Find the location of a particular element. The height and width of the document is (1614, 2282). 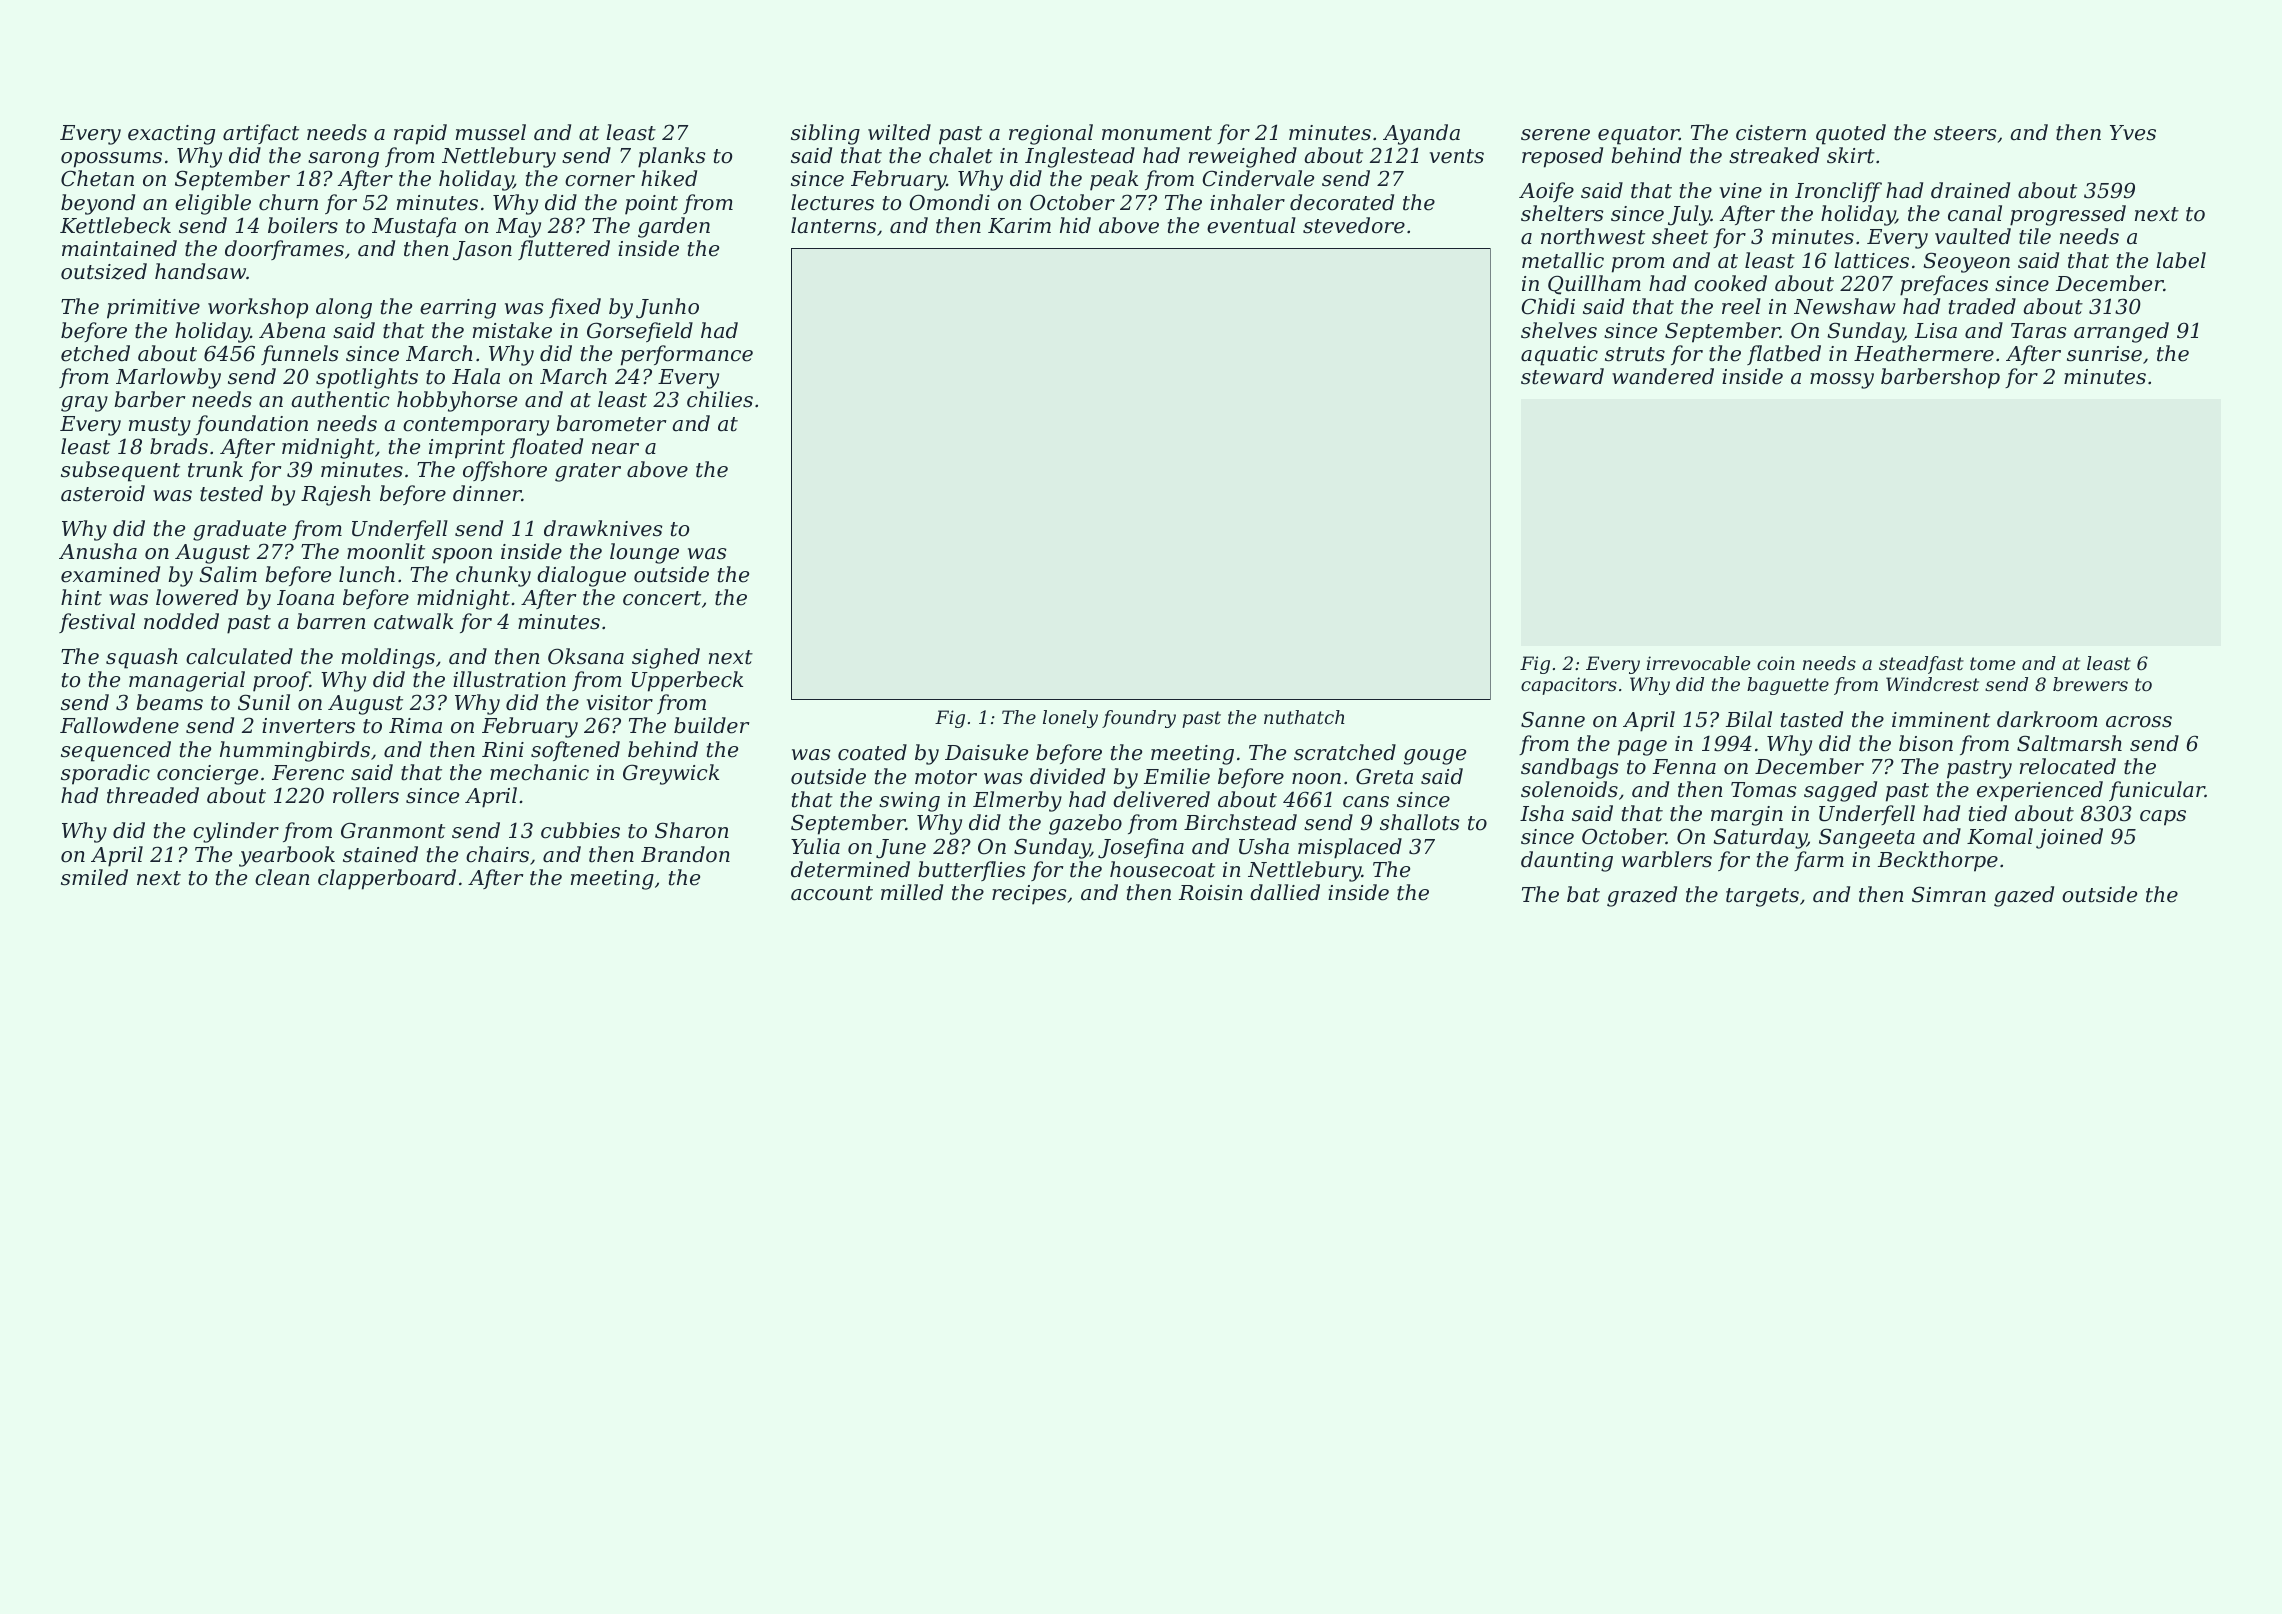

drained is located at coordinates (1970, 190).
